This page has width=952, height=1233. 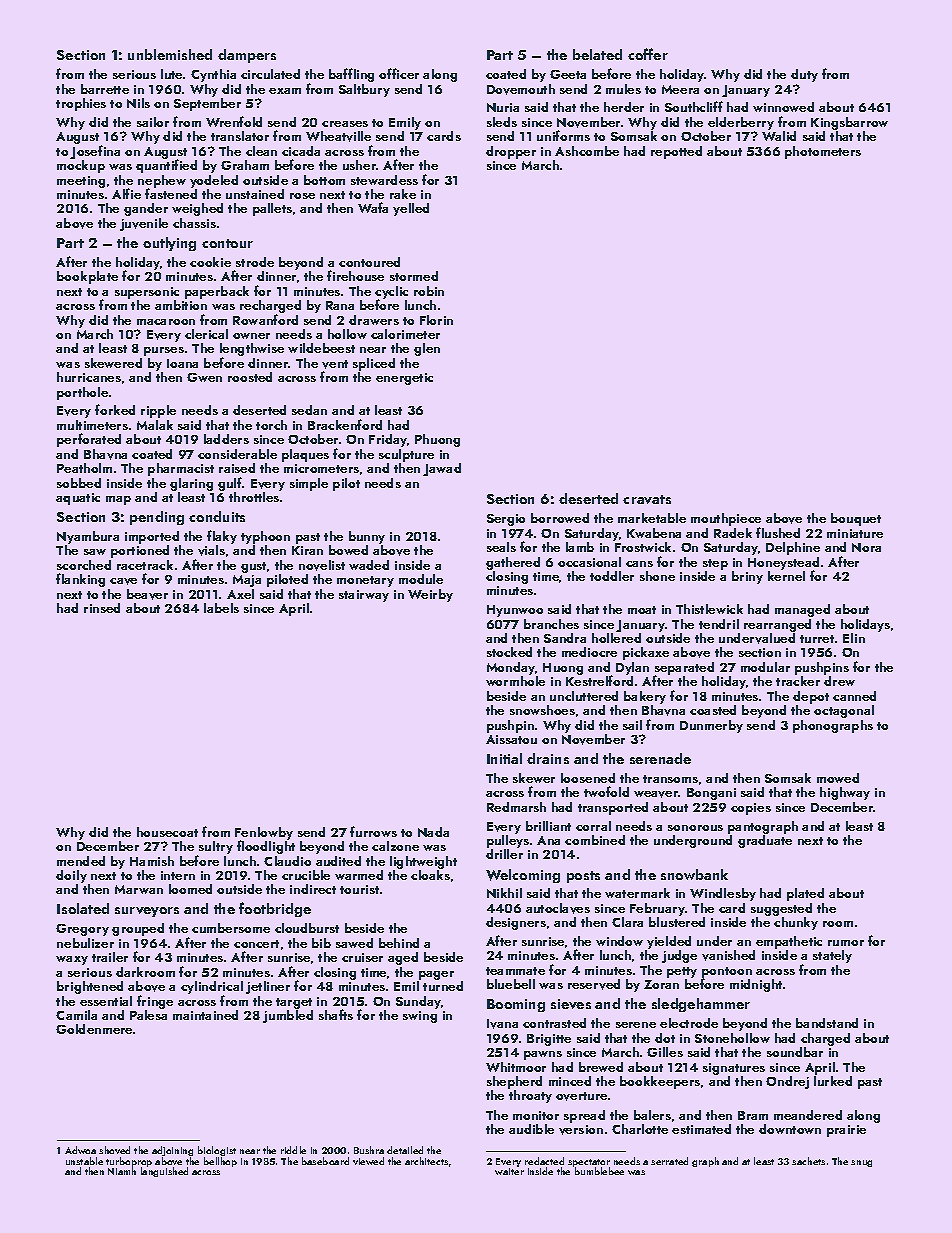 I want to click on essential, so click(x=106, y=1001).
